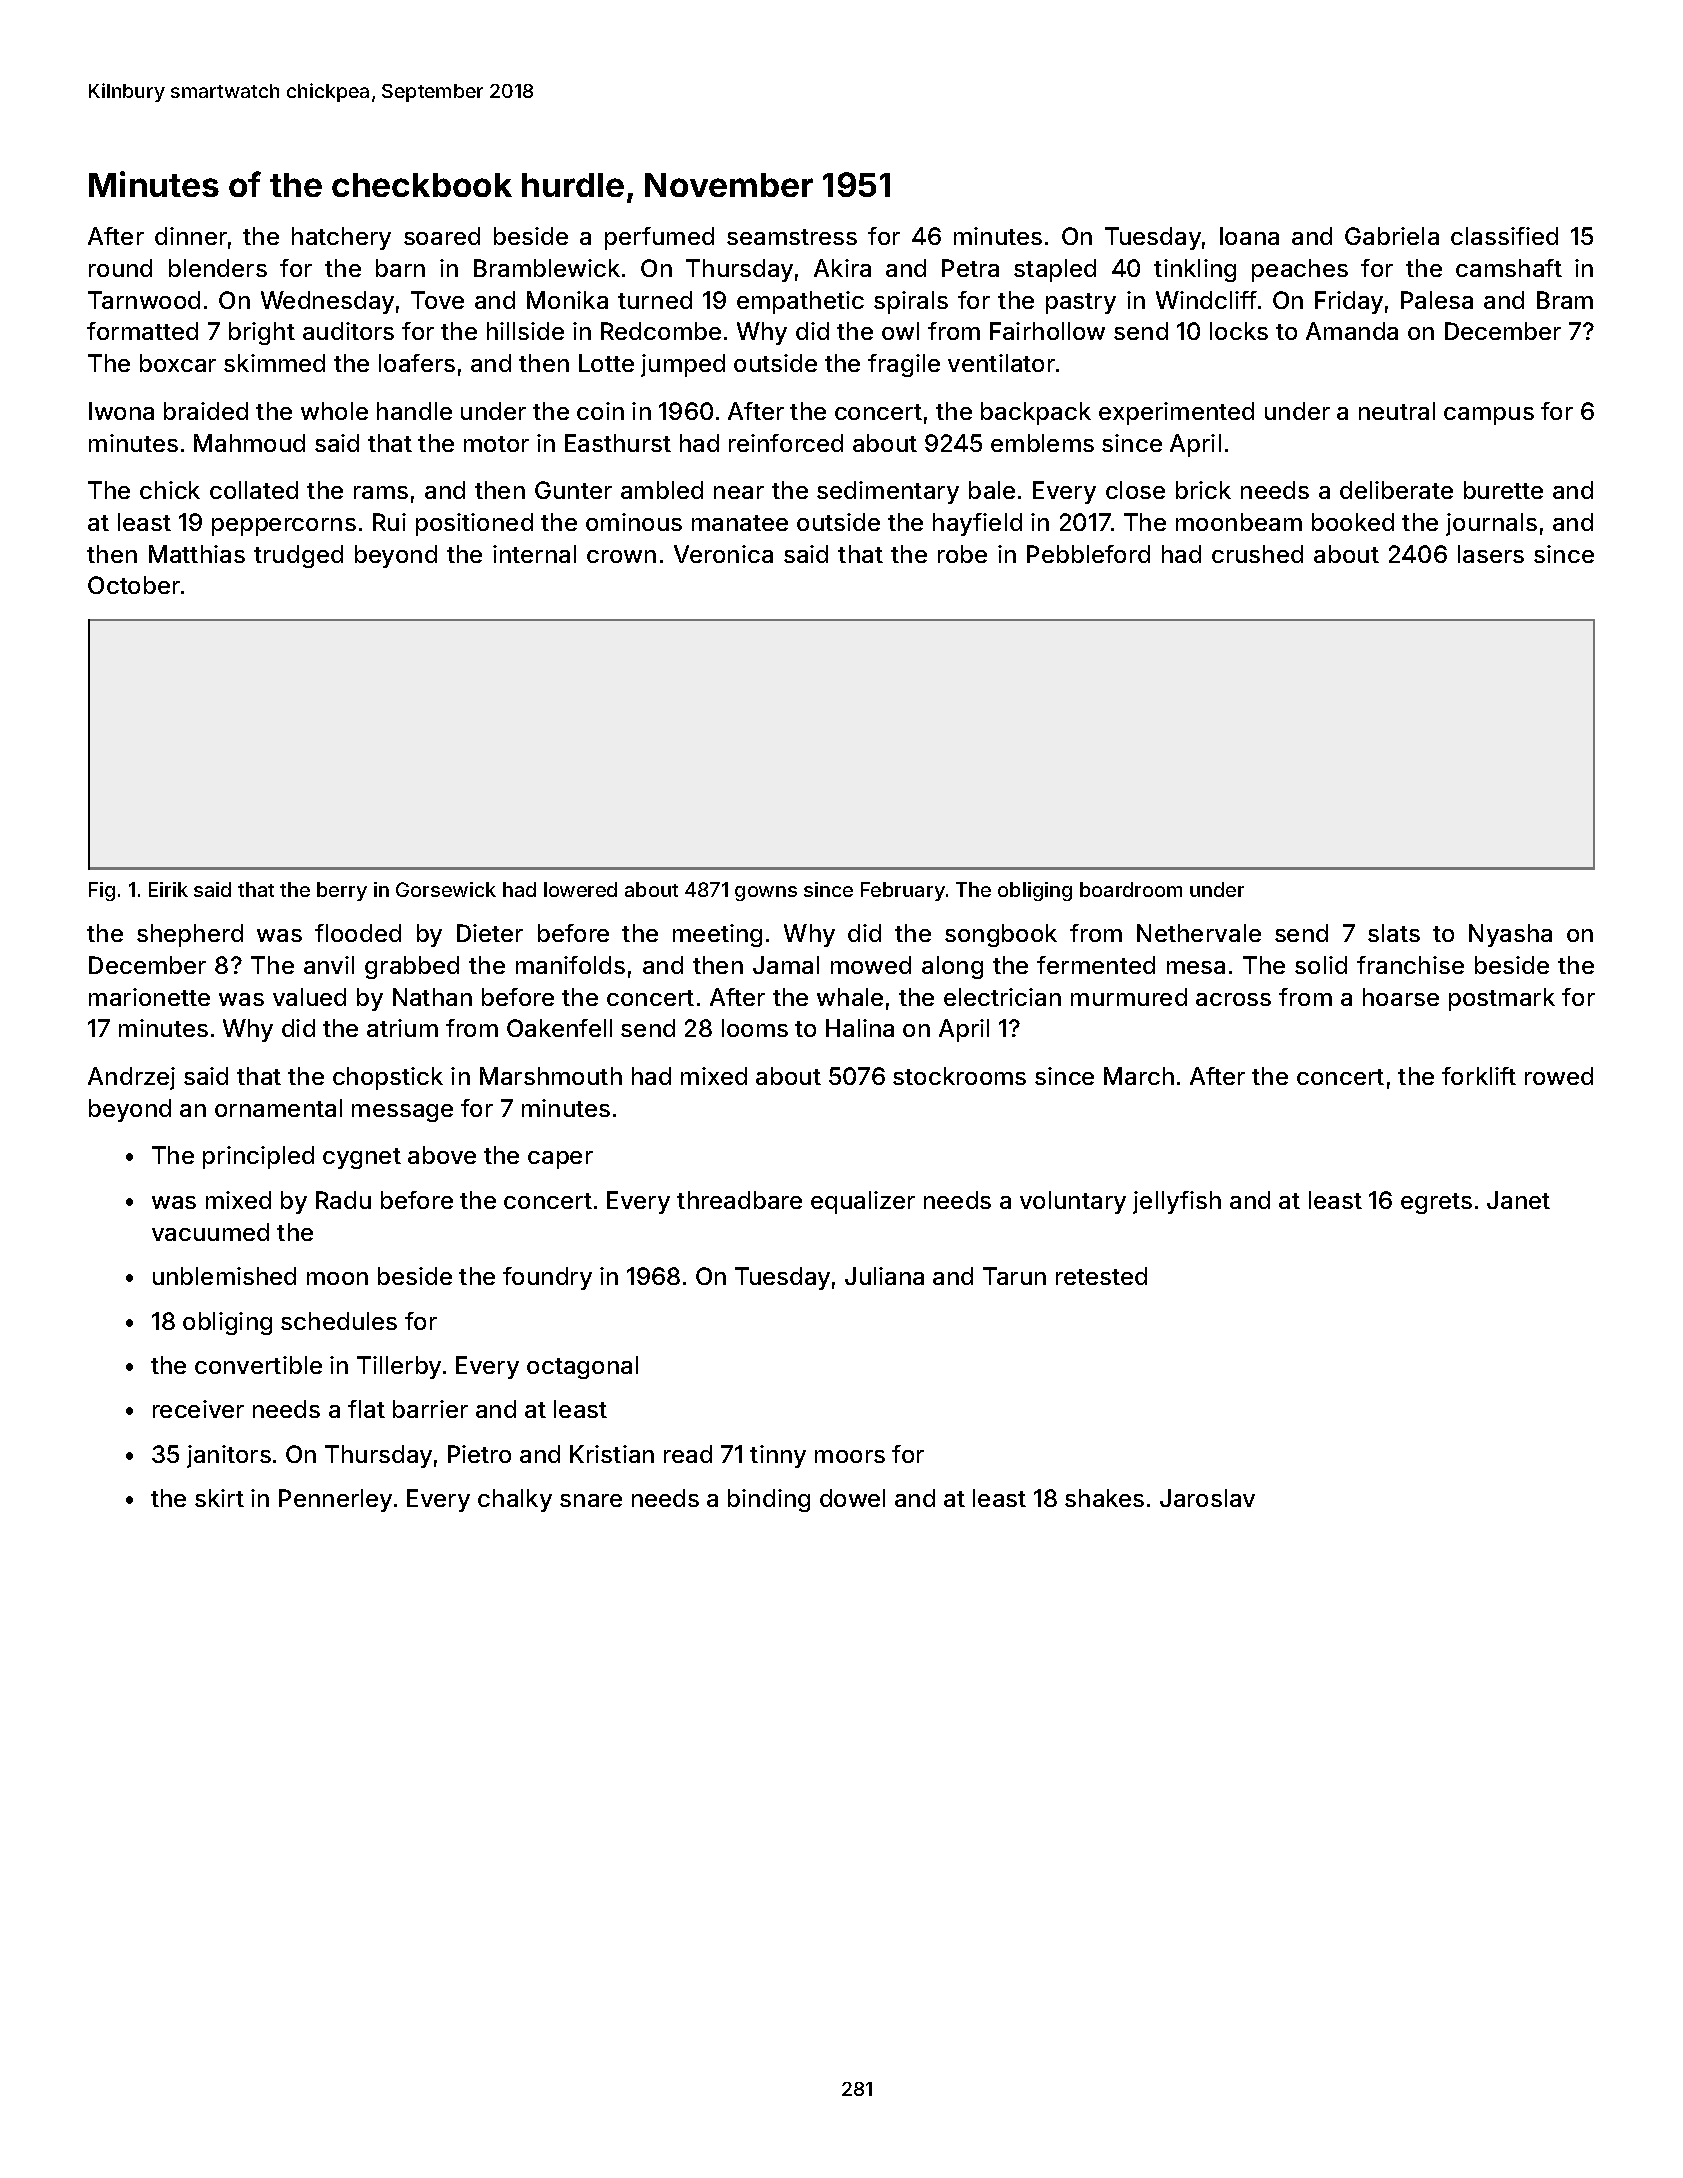  Describe the element at coordinates (1177, 1202) in the document. I see `jellyfish` at that location.
